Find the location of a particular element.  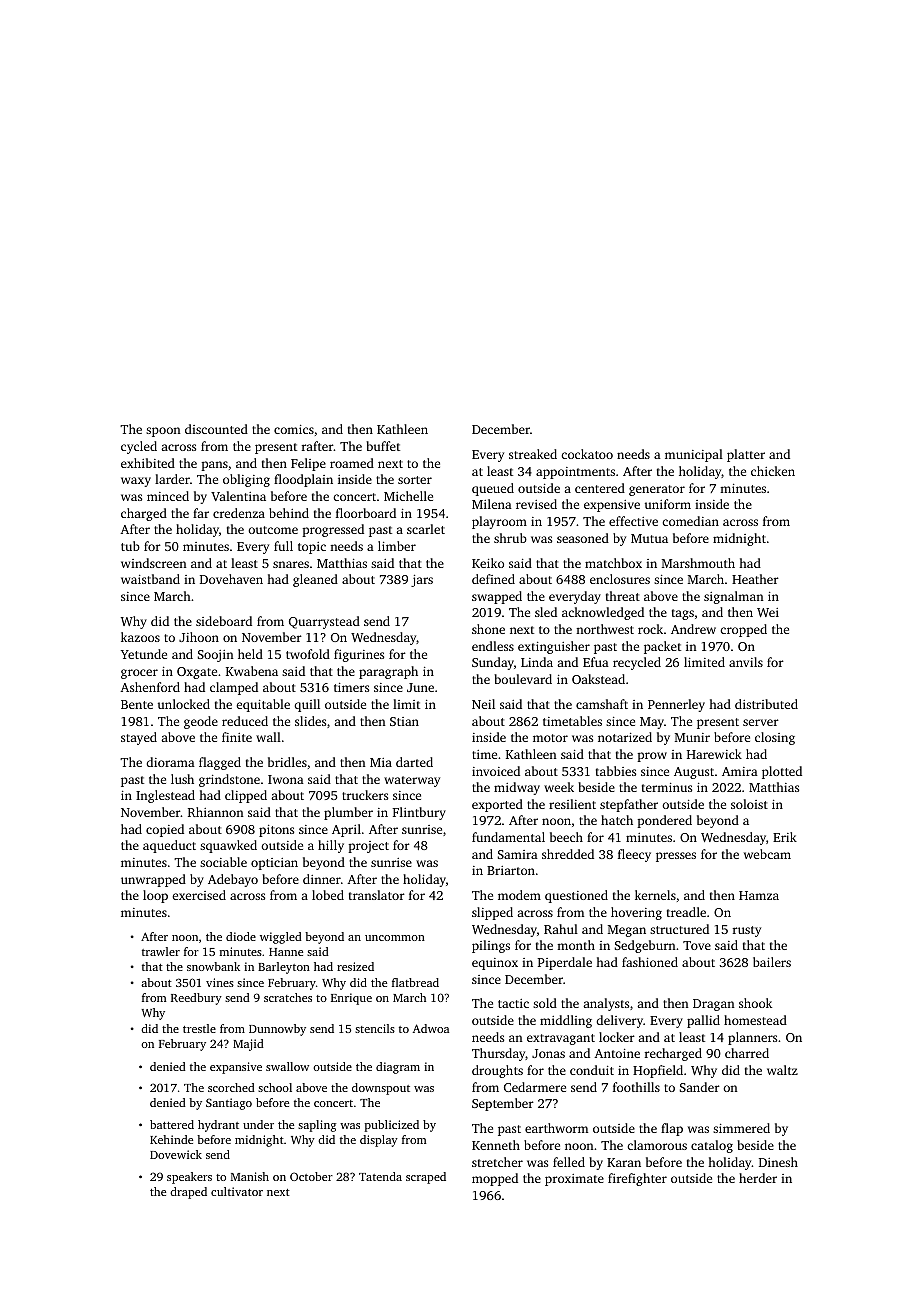

discounted is located at coordinates (216, 429).
